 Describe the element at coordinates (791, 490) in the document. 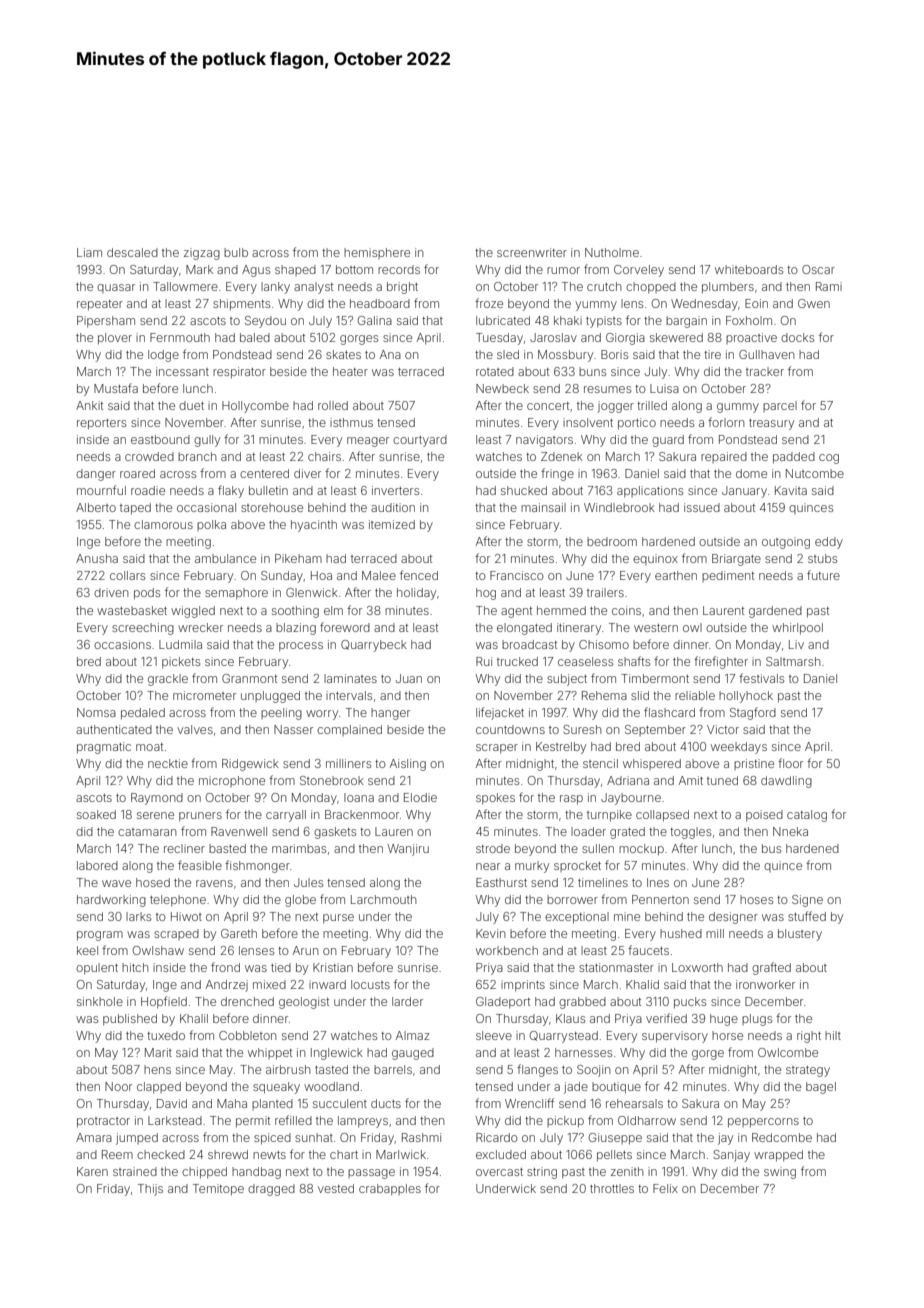

I see `Kavita` at that location.
